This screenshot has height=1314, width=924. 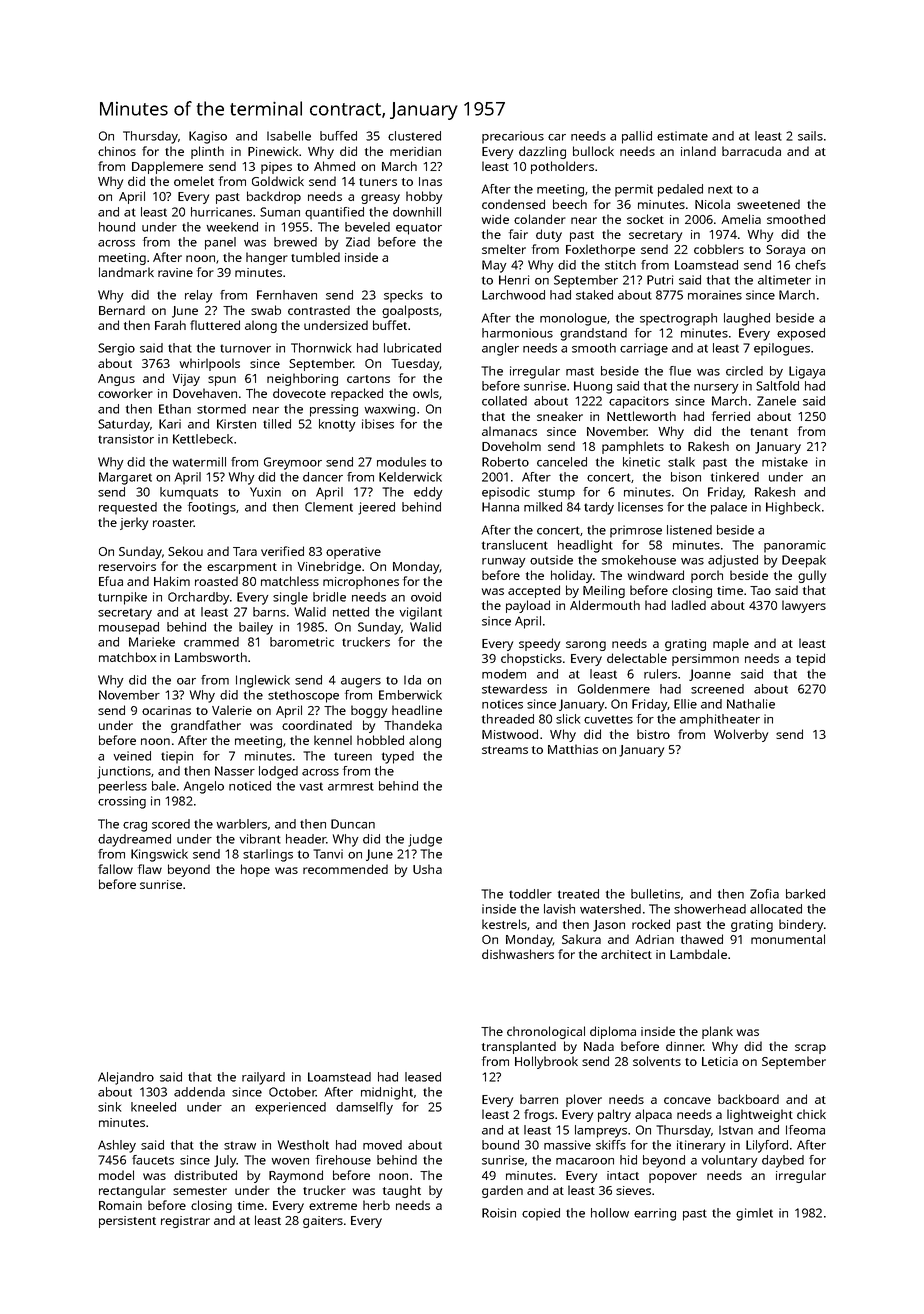 What do you see at coordinates (754, 1214) in the screenshot?
I see `gimlet` at bounding box center [754, 1214].
